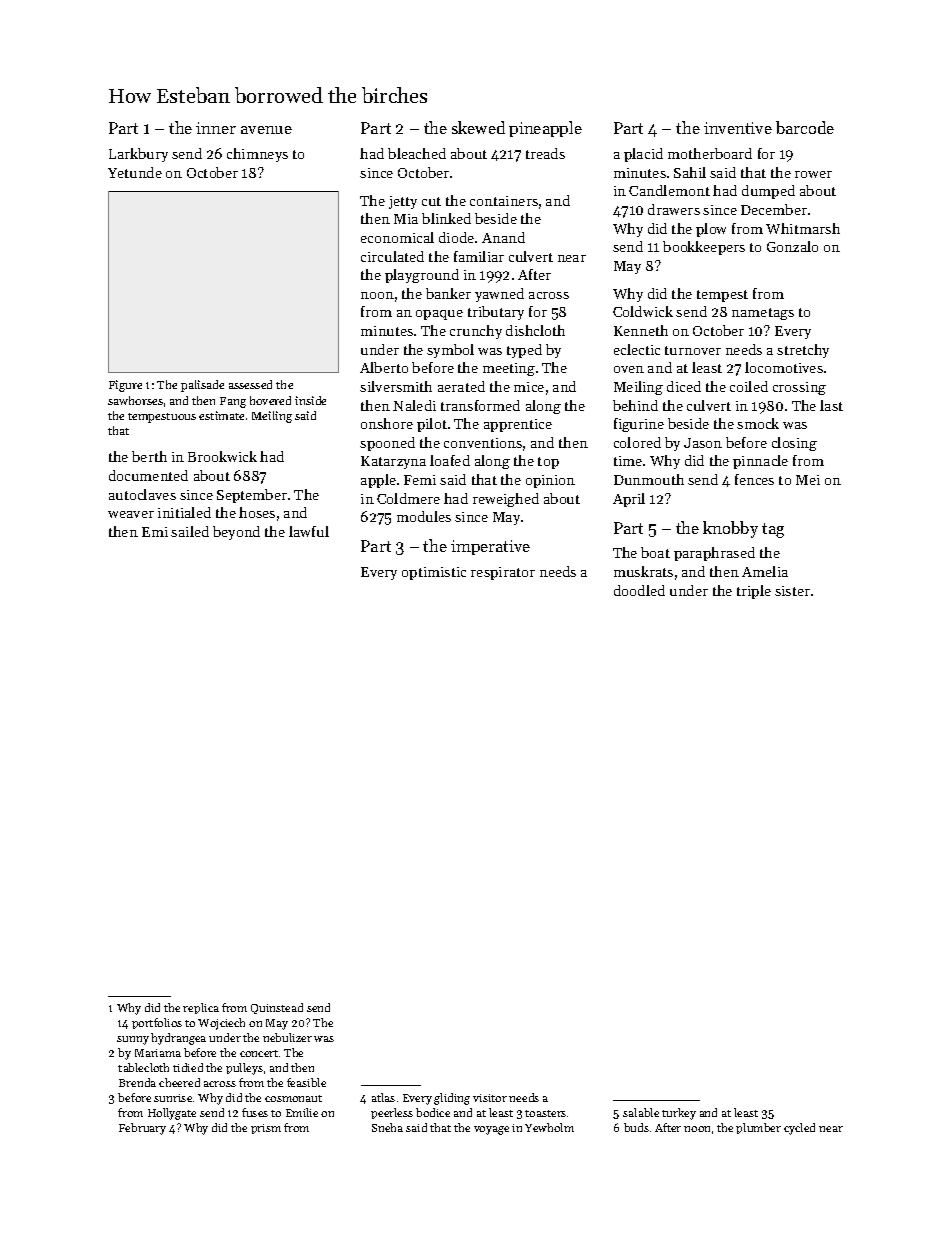 The height and width of the image is (1233, 952). What do you see at coordinates (236, 533) in the image?
I see `beyond` at bounding box center [236, 533].
